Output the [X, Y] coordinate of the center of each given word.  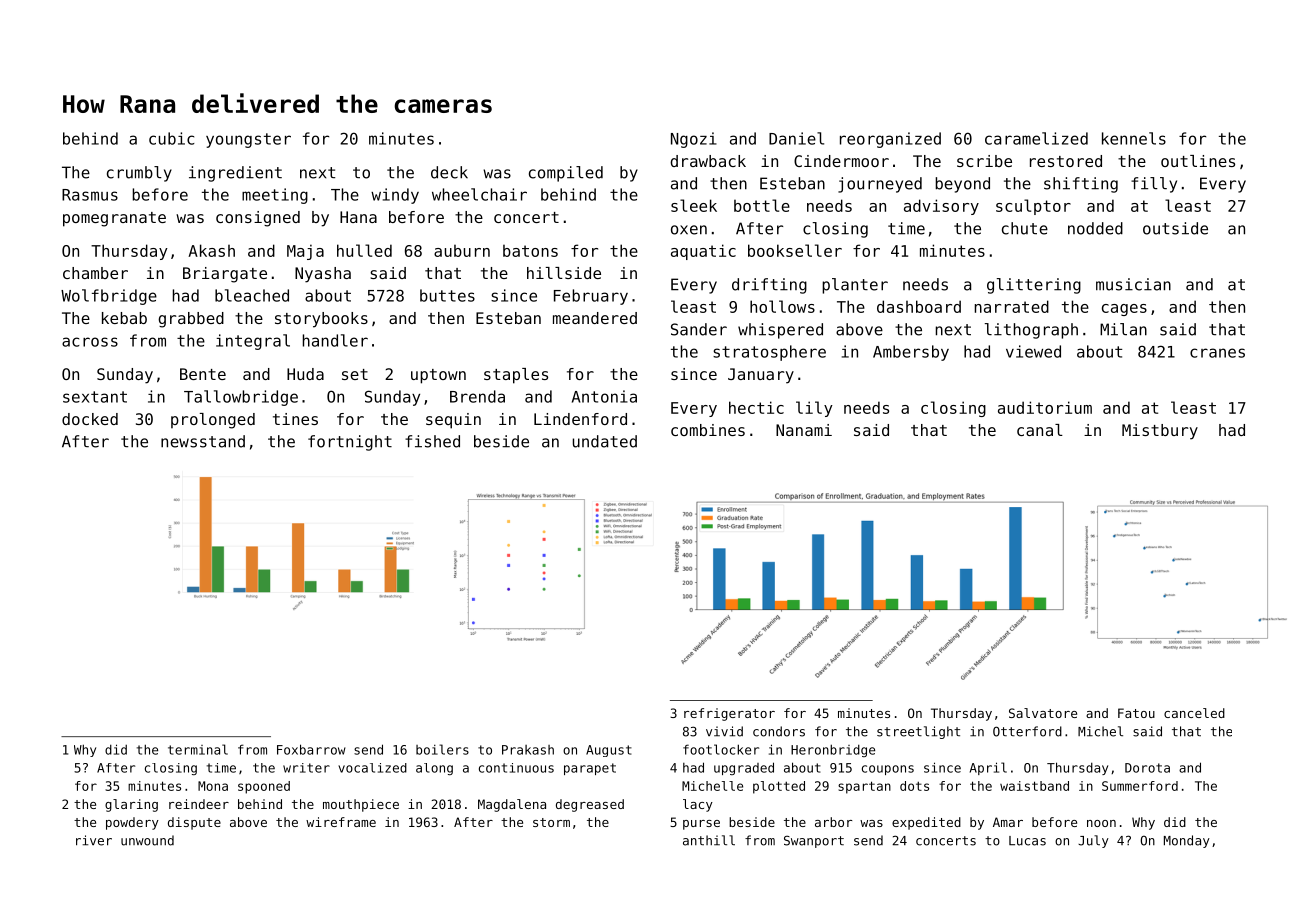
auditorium [1045, 407]
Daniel [796, 138]
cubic [172, 138]
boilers [442, 749]
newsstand [203, 441]
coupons [888, 770]
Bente [203, 374]
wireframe [341, 822]
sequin [453, 421]
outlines [1198, 161]
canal [1040, 430]
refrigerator [729, 714]
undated [605, 441]
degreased [590, 805]
